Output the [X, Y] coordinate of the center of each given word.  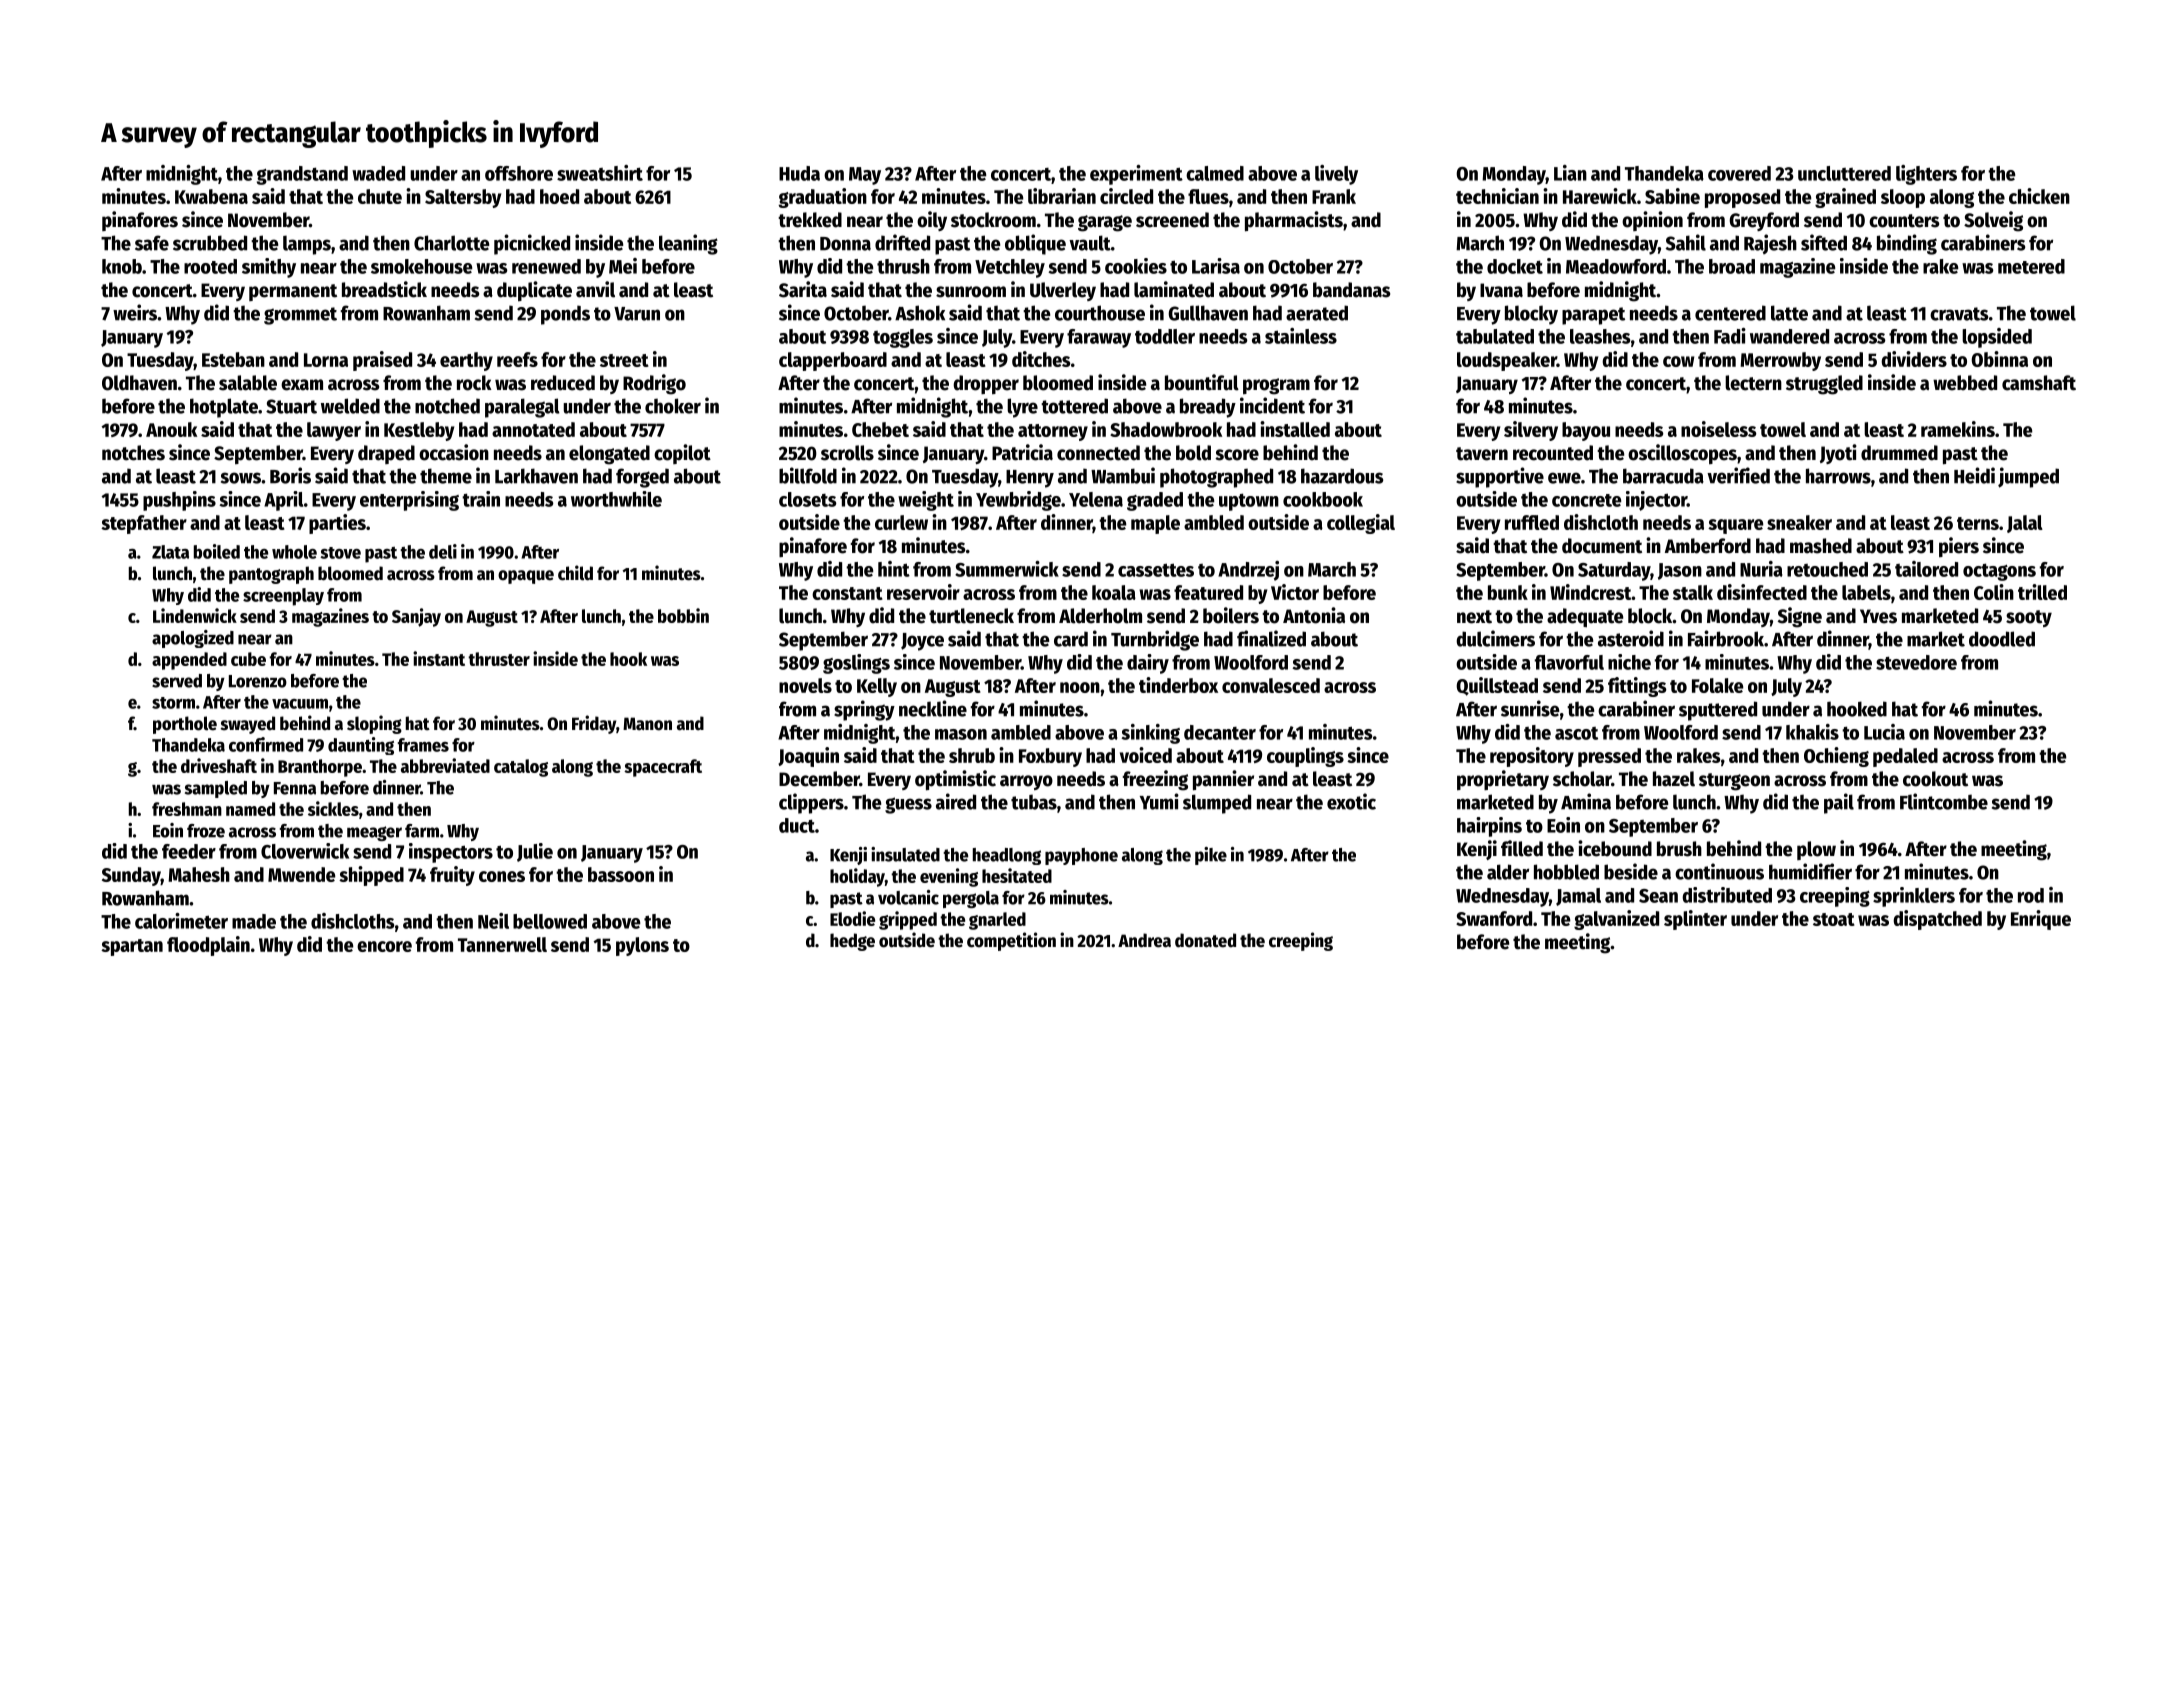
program [1276, 386]
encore [384, 946]
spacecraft [663, 768]
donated [1205, 940]
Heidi [1974, 475]
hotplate [224, 408]
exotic [1351, 801]
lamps [307, 245]
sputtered [1718, 711]
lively [1336, 175]
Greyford [1764, 221]
